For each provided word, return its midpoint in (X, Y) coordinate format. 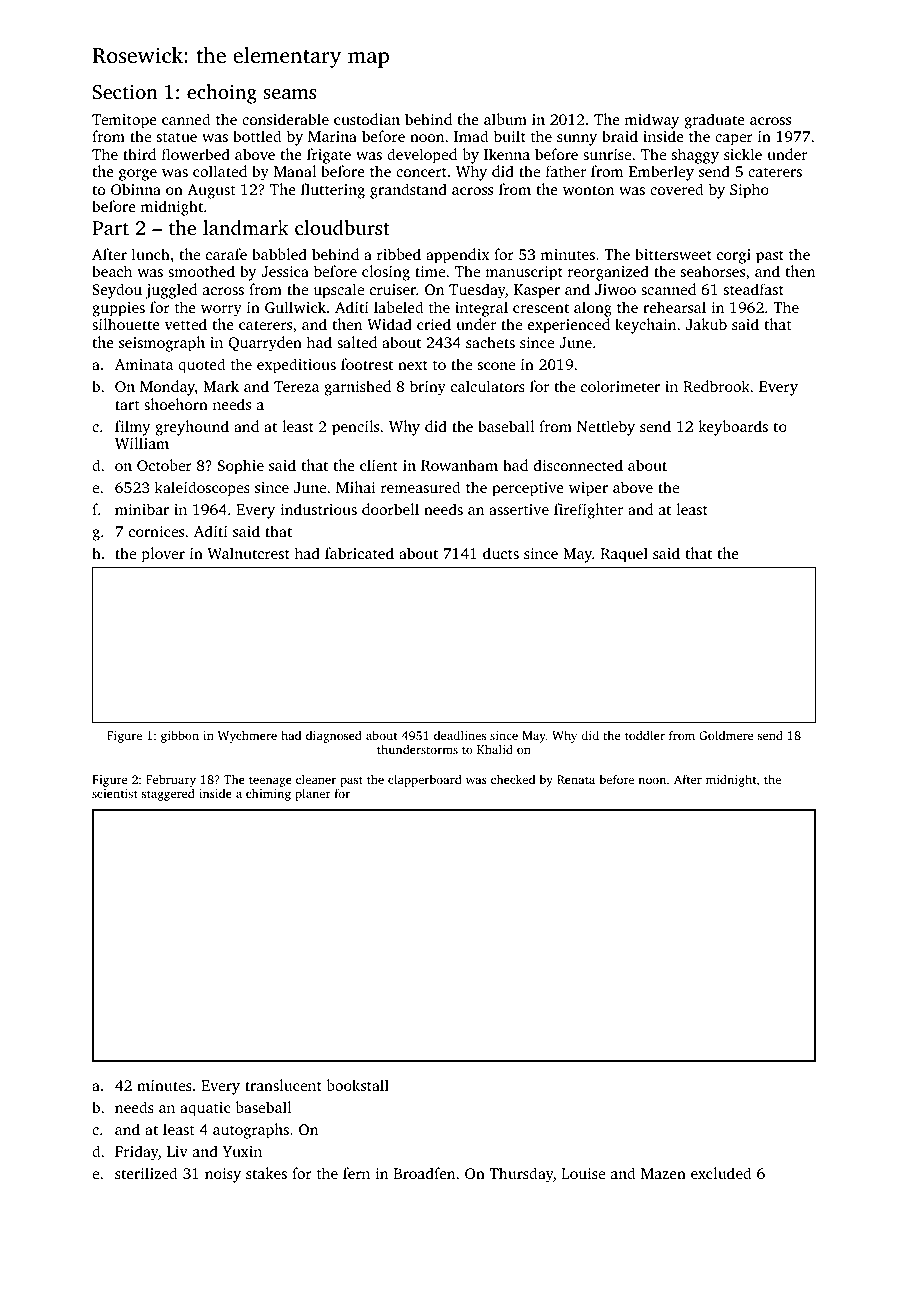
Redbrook (716, 386)
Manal (295, 171)
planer (313, 795)
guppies (118, 309)
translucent (283, 1085)
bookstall (357, 1085)
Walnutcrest (249, 553)
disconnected (578, 465)
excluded (721, 1173)
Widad (389, 324)
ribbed (399, 254)
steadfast (754, 289)
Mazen (663, 1173)
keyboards (733, 428)
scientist (115, 793)
